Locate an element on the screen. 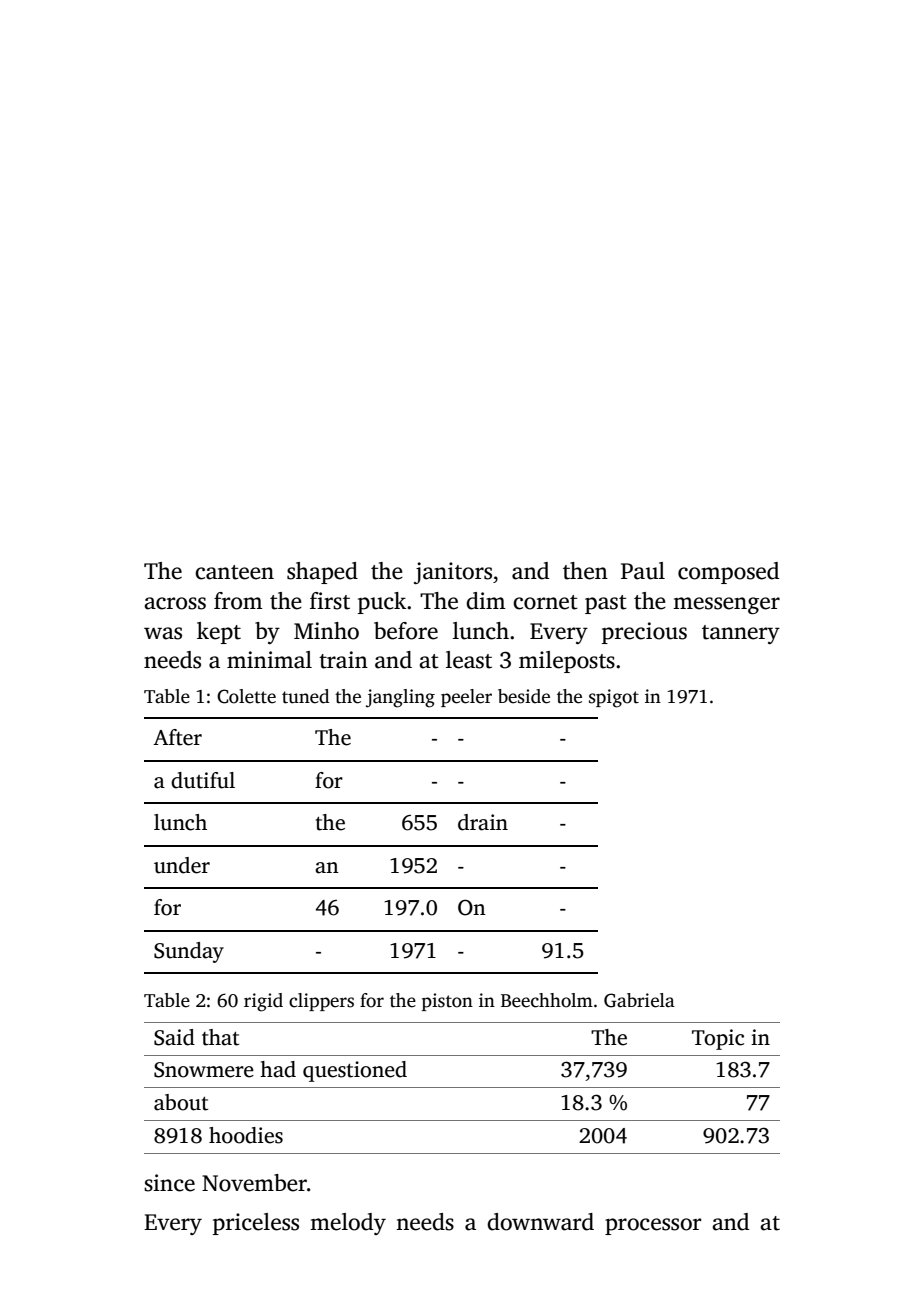  first is located at coordinates (330, 601).
